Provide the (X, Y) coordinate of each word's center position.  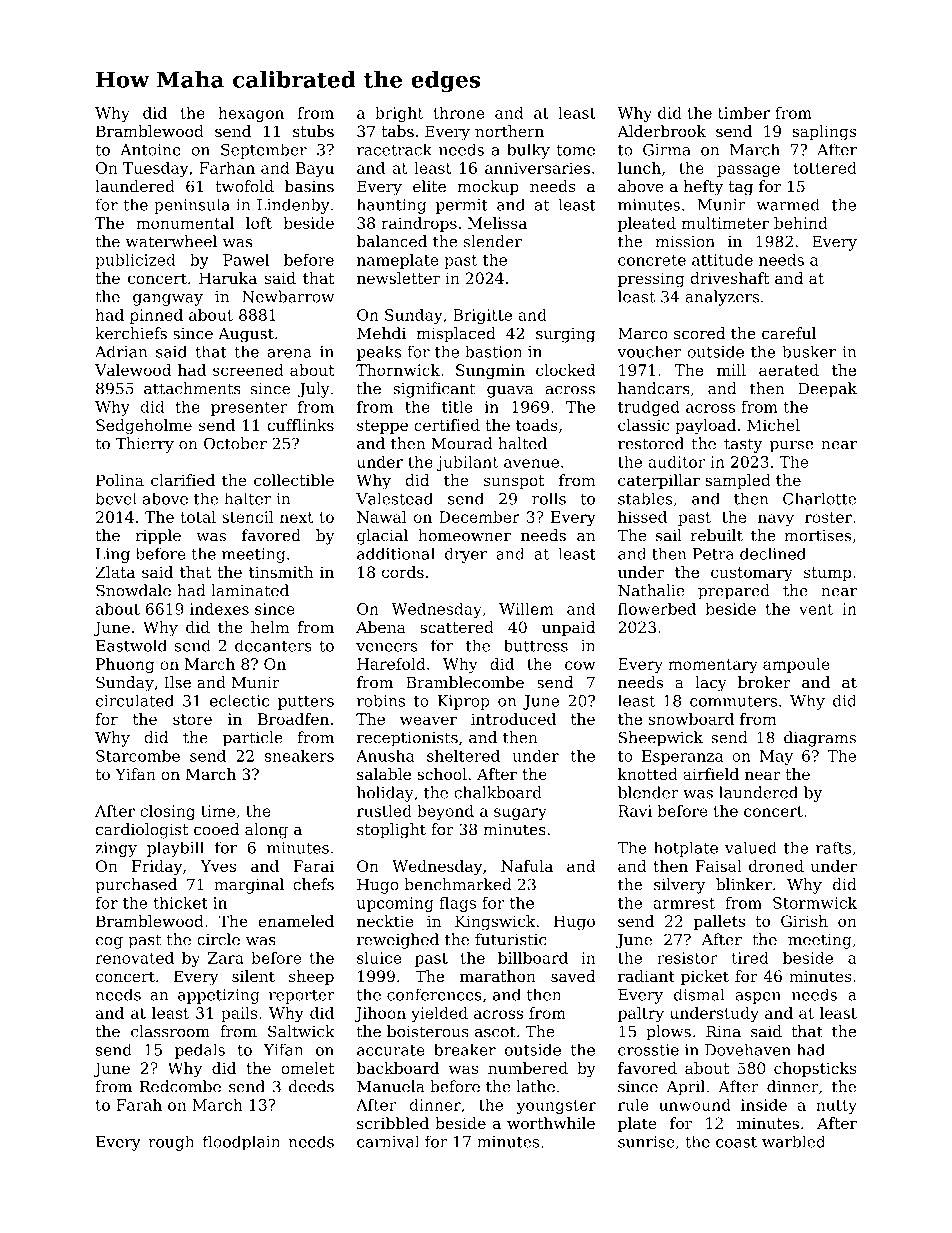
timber (744, 113)
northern (509, 131)
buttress (536, 645)
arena (290, 353)
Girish (804, 921)
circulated (135, 700)
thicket (180, 902)
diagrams (820, 739)
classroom (170, 1031)
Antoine (150, 150)
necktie (385, 921)
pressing (651, 280)
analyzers (722, 298)
